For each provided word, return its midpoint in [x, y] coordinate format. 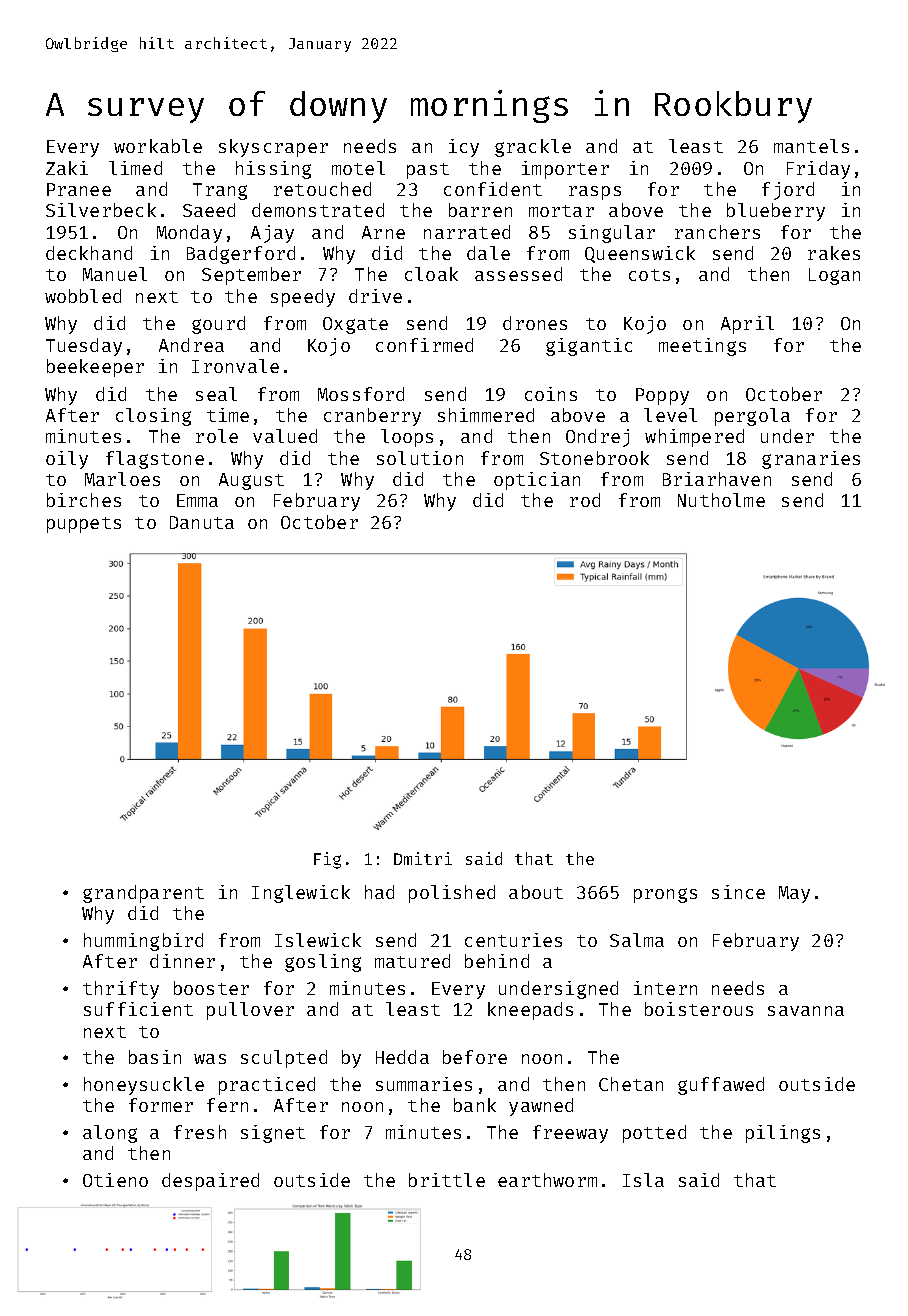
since [738, 892]
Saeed [209, 210]
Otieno [115, 1180]
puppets [84, 525]
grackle [533, 148]
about [536, 892]
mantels [811, 146]
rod [585, 500]
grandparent [143, 894]
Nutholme [721, 500]
